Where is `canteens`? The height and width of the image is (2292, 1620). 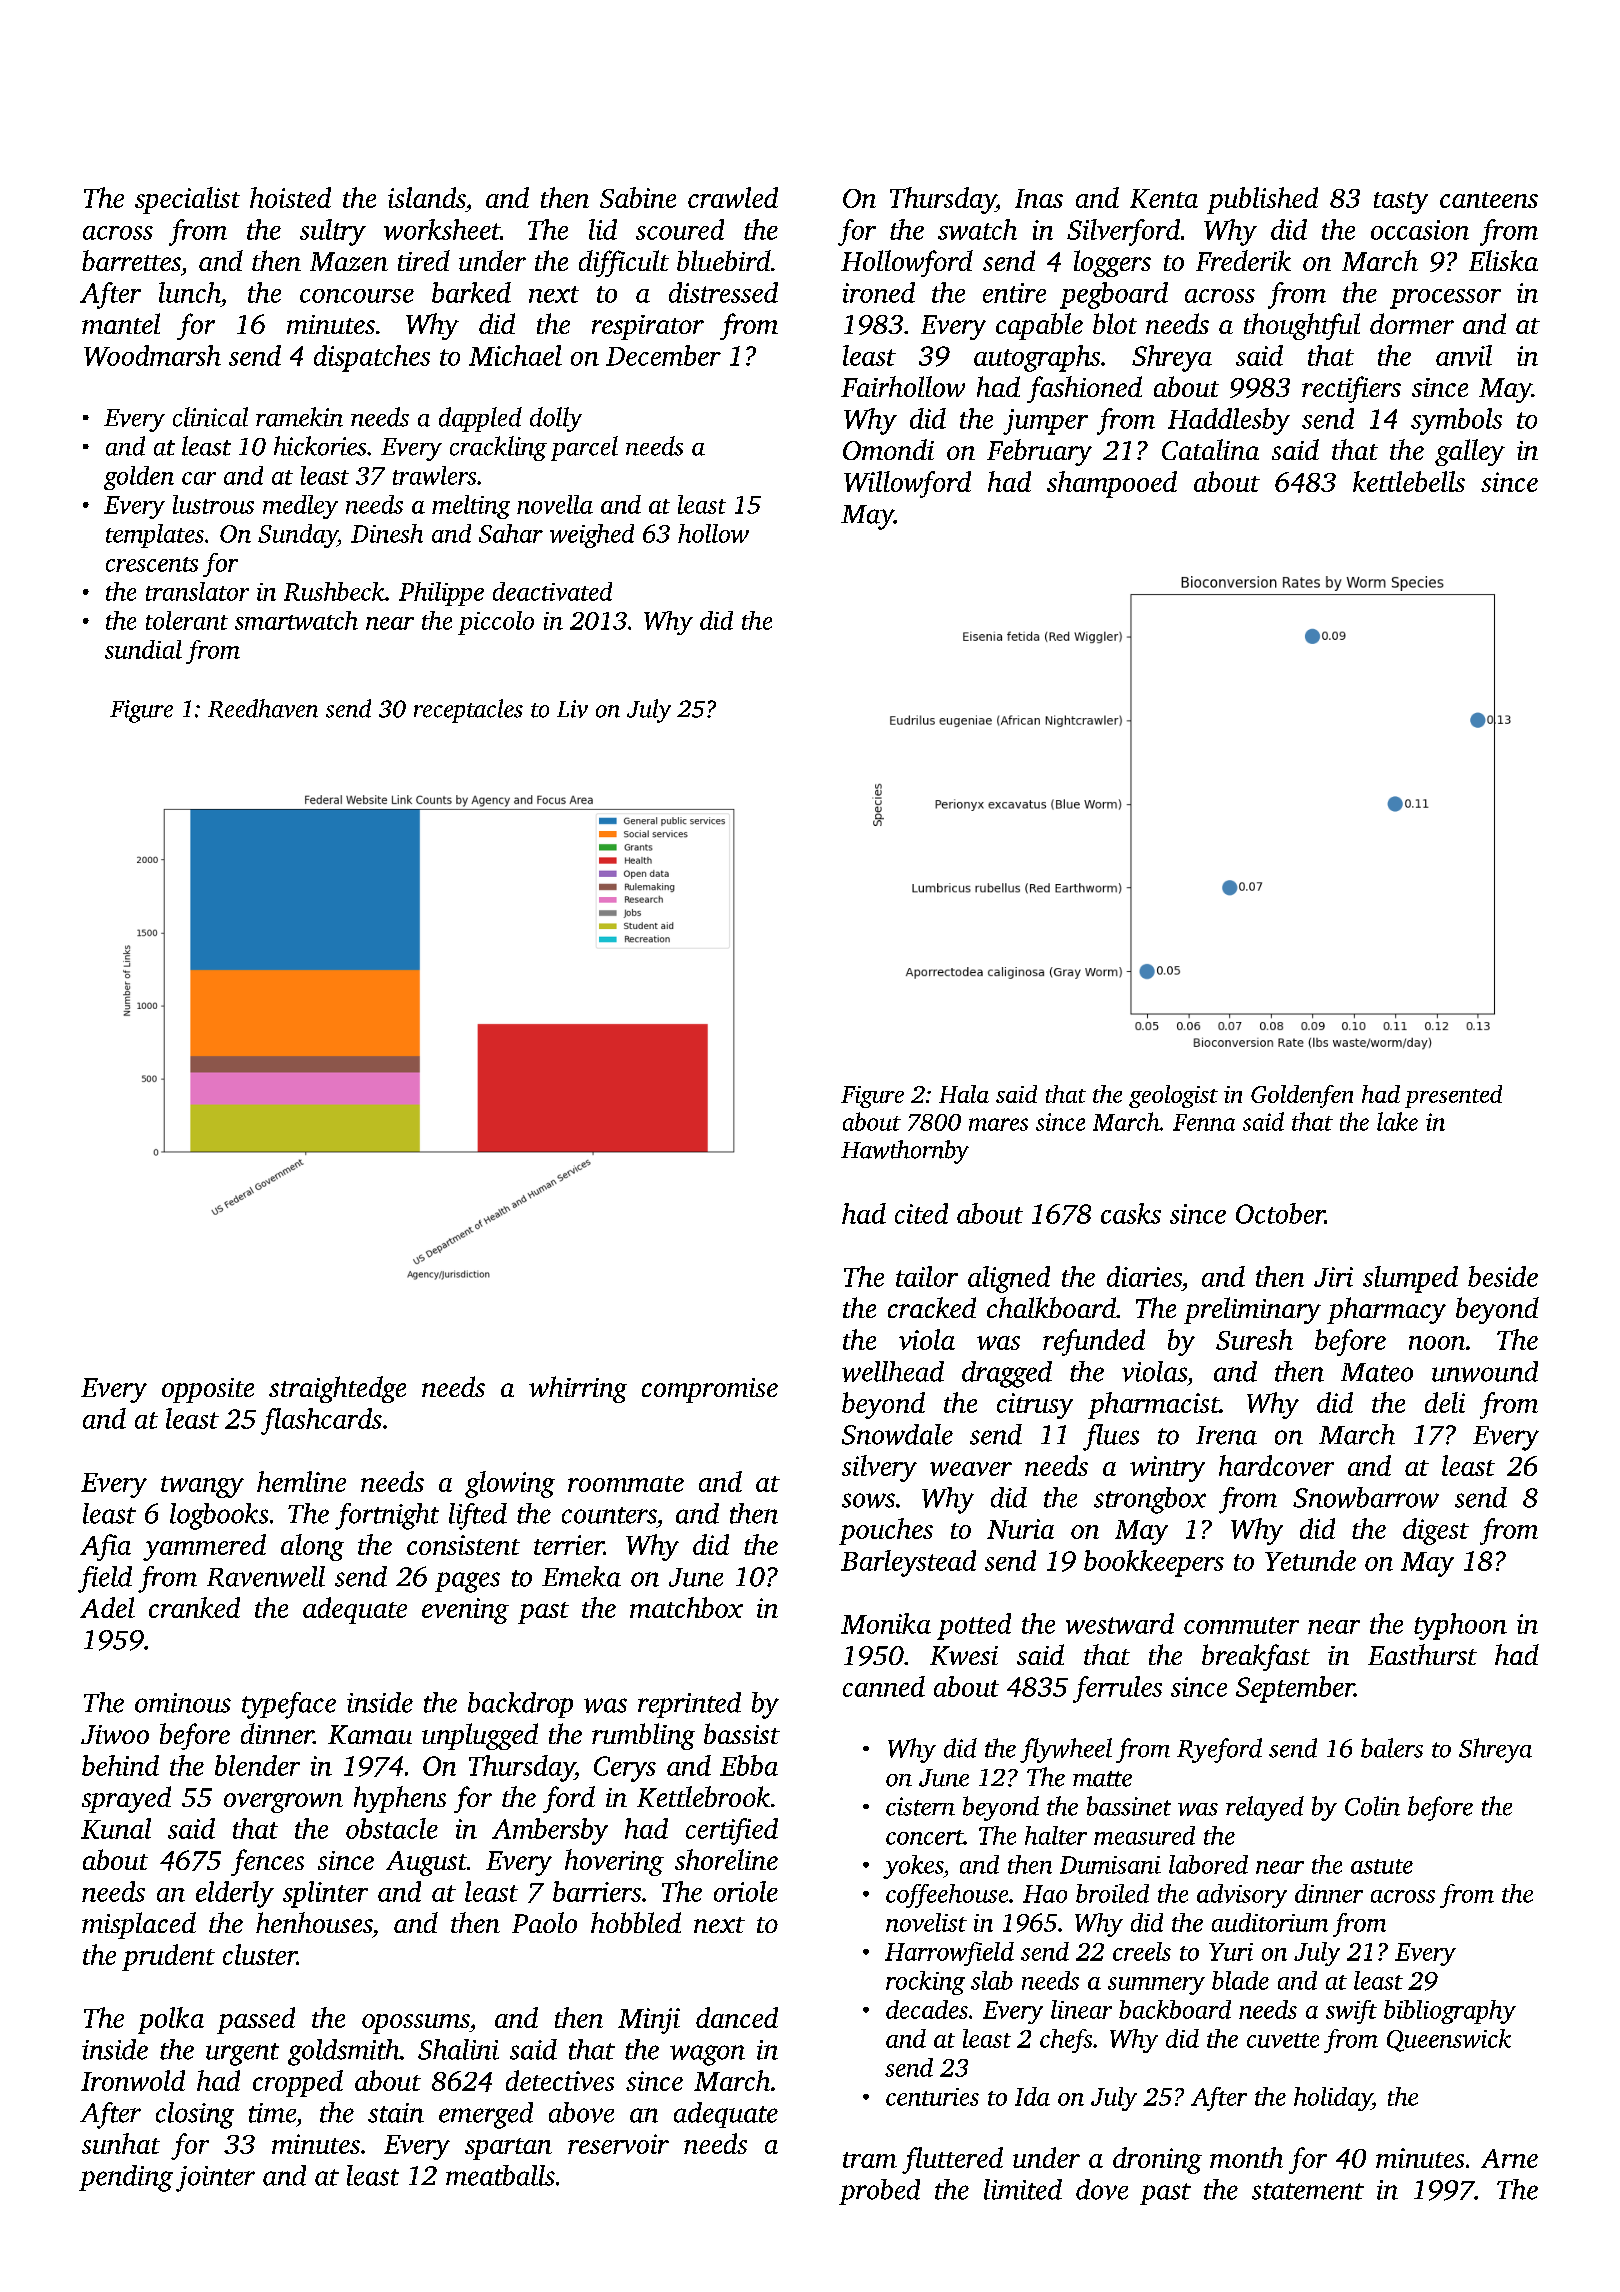 canteens is located at coordinates (1489, 200).
